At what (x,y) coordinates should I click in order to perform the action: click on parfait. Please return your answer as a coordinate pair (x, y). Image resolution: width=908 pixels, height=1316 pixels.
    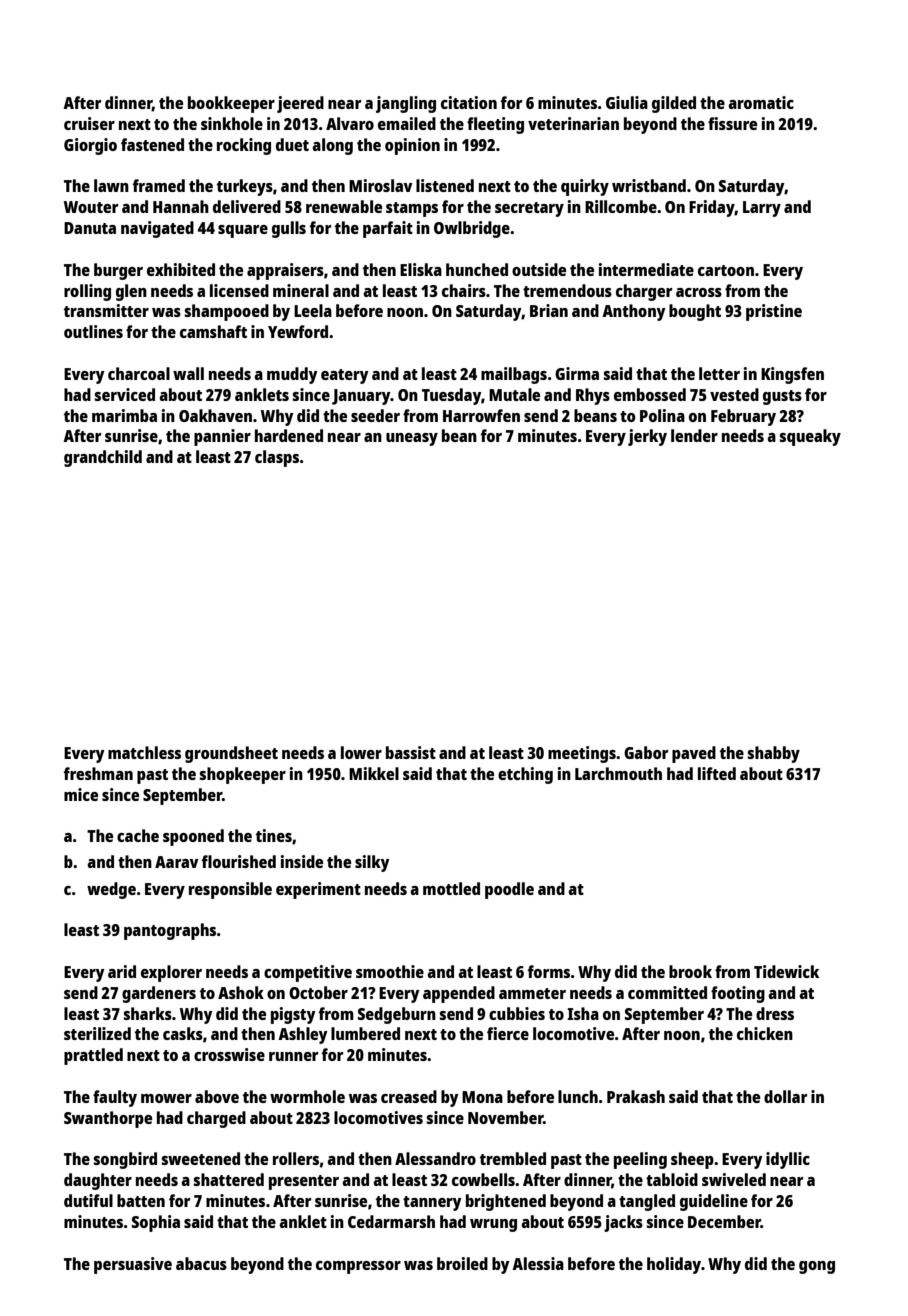
    Looking at the image, I should click on (388, 229).
